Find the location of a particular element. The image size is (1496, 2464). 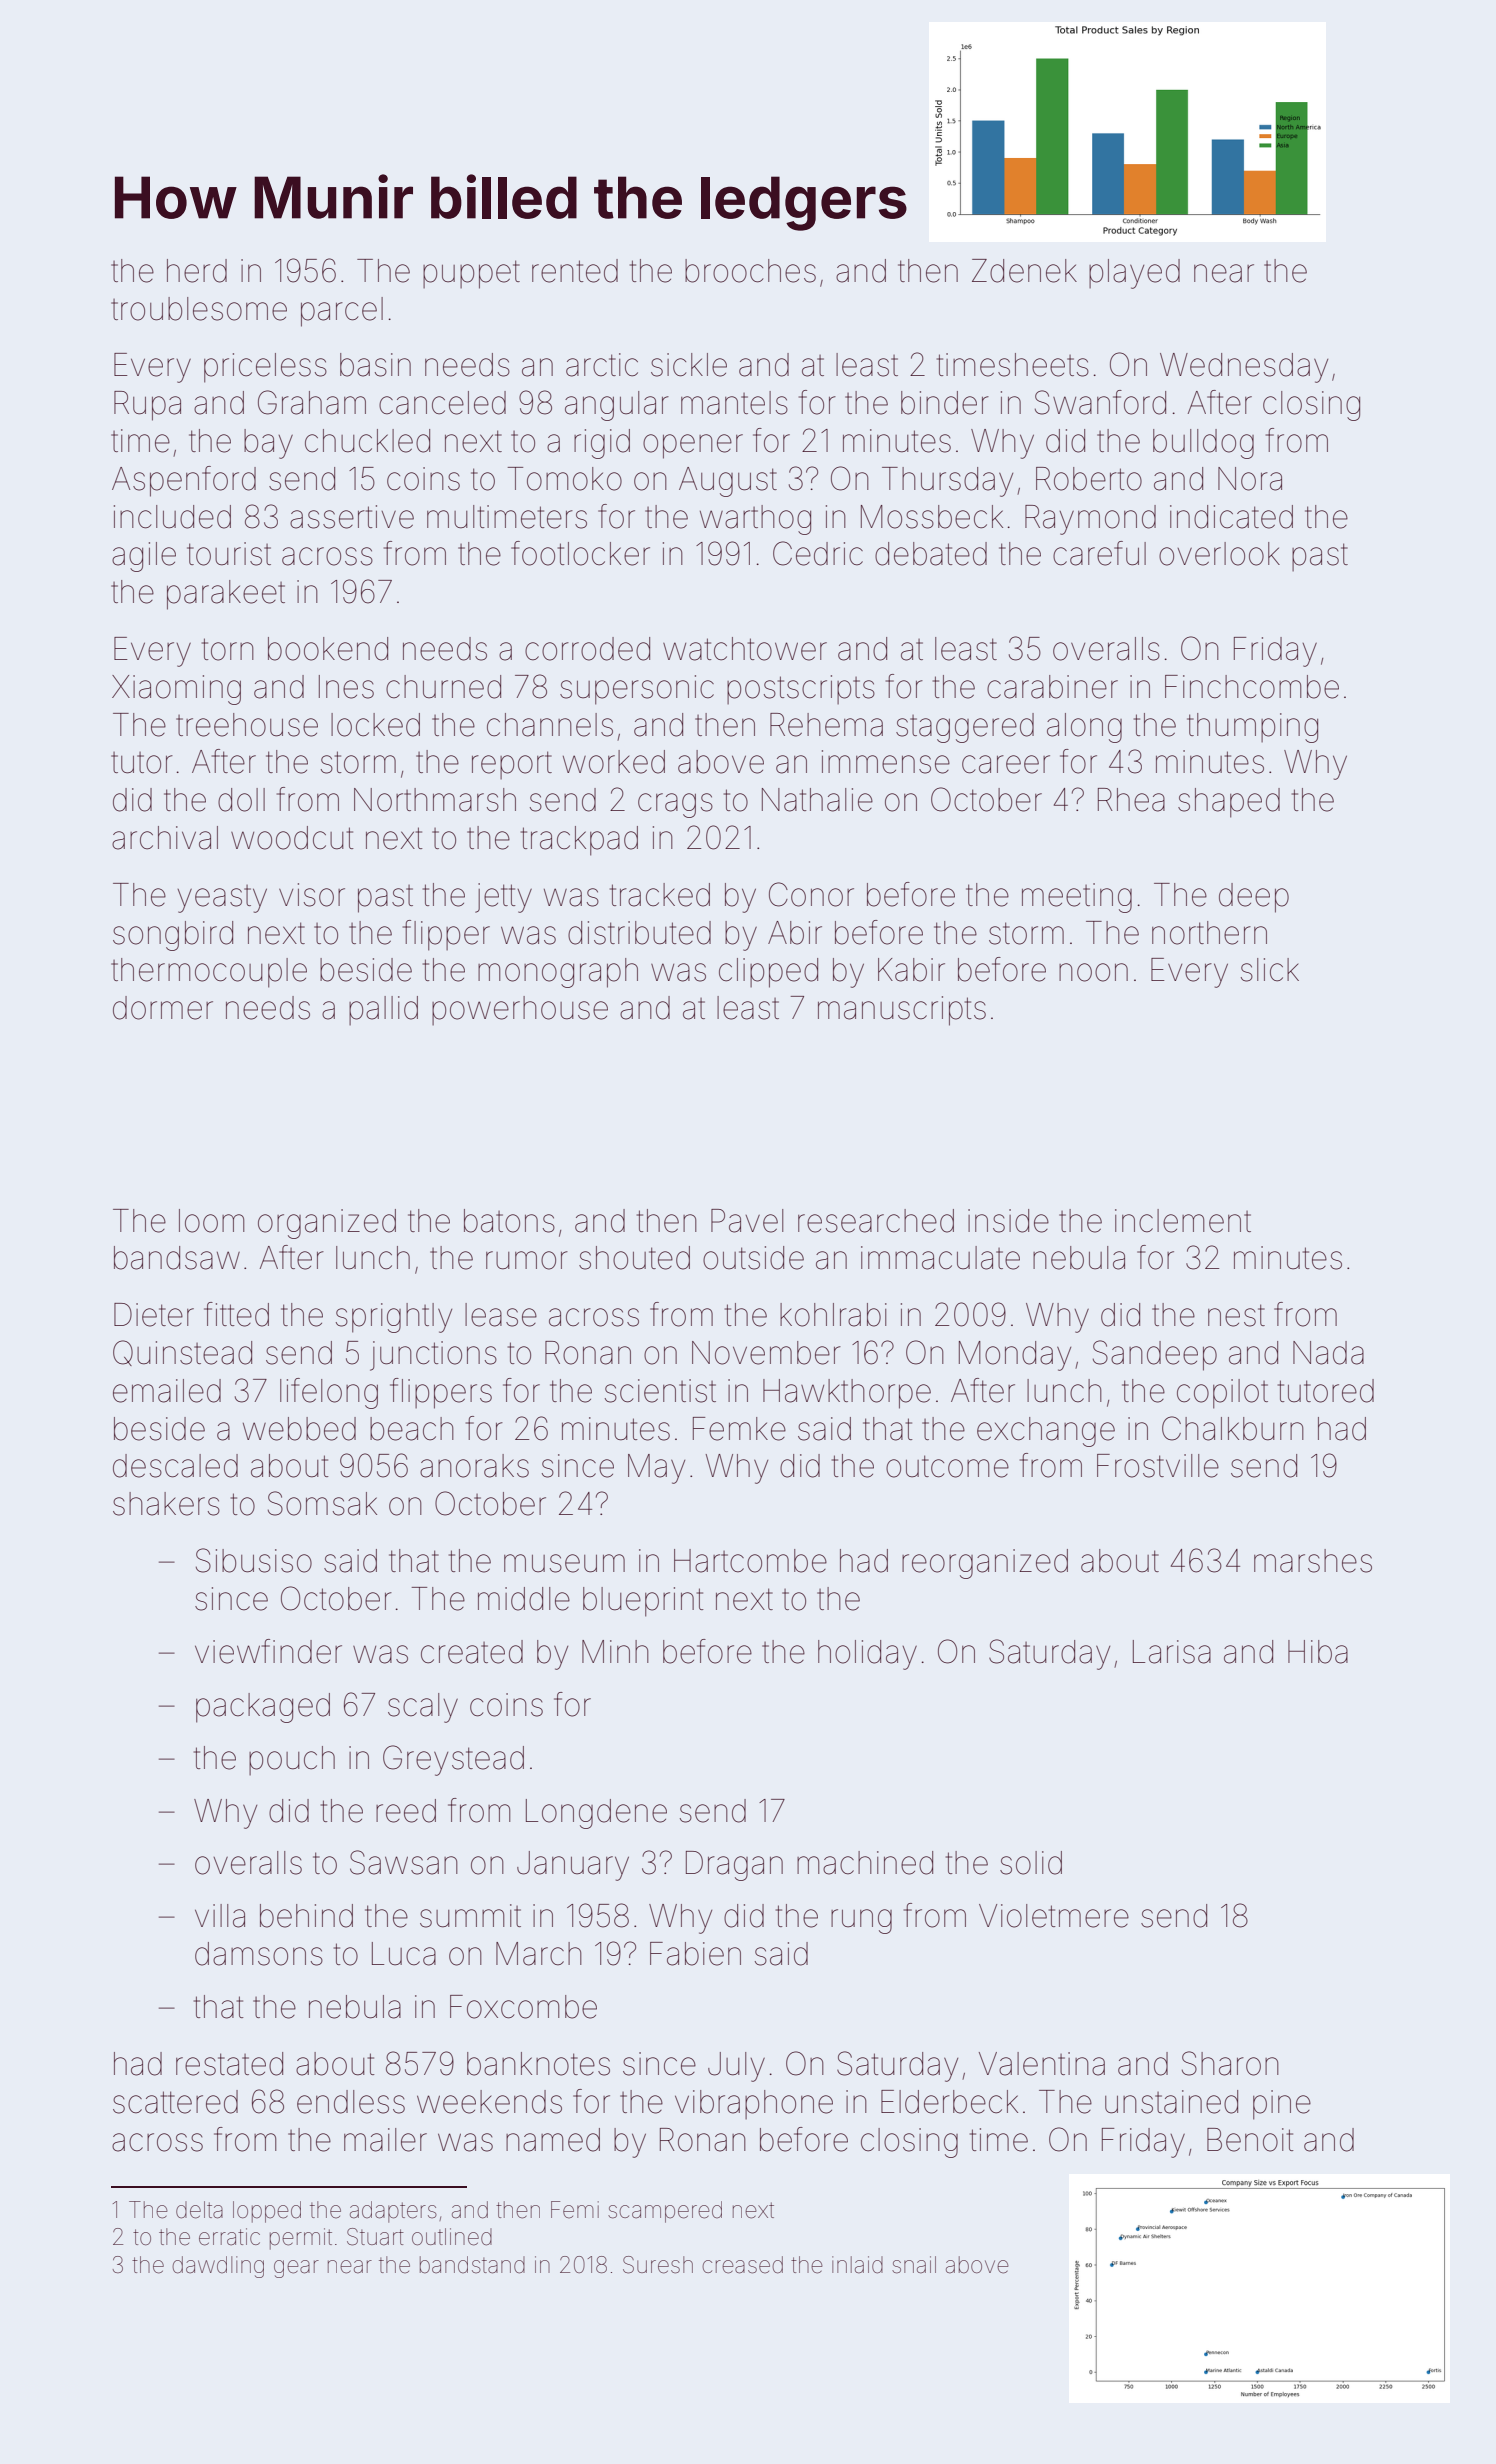

delta is located at coordinates (199, 2210).
